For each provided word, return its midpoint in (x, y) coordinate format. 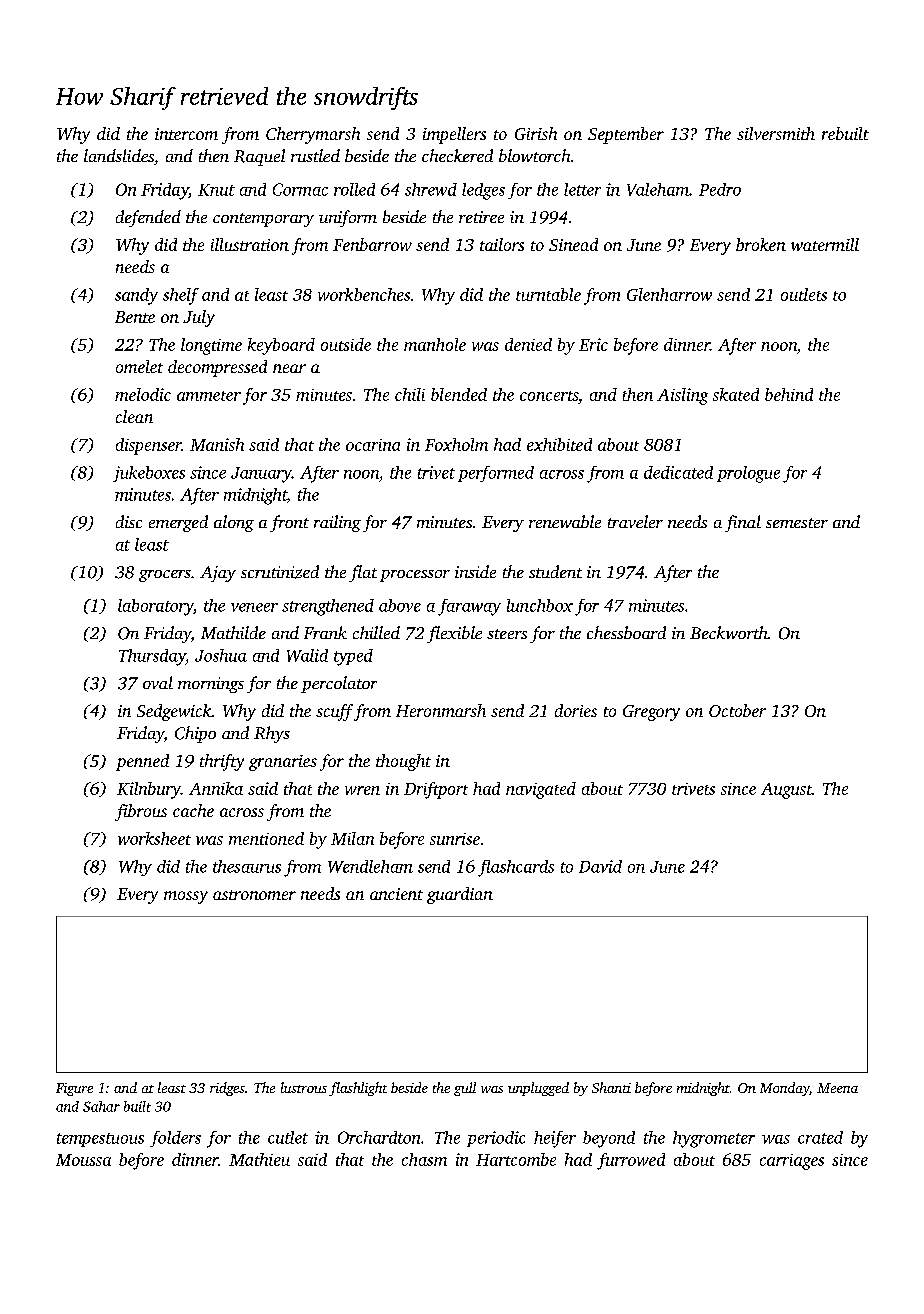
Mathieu (259, 1159)
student (555, 571)
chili (410, 394)
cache (193, 810)
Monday (784, 1089)
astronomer (254, 895)
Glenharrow (669, 294)
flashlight (358, 1089)
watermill (825, 244)
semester (797, 523)
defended (148, 218)
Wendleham (370, 866)
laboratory (155, 607)
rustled (315, 155)
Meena (837, 1088)
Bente (135, 317)
